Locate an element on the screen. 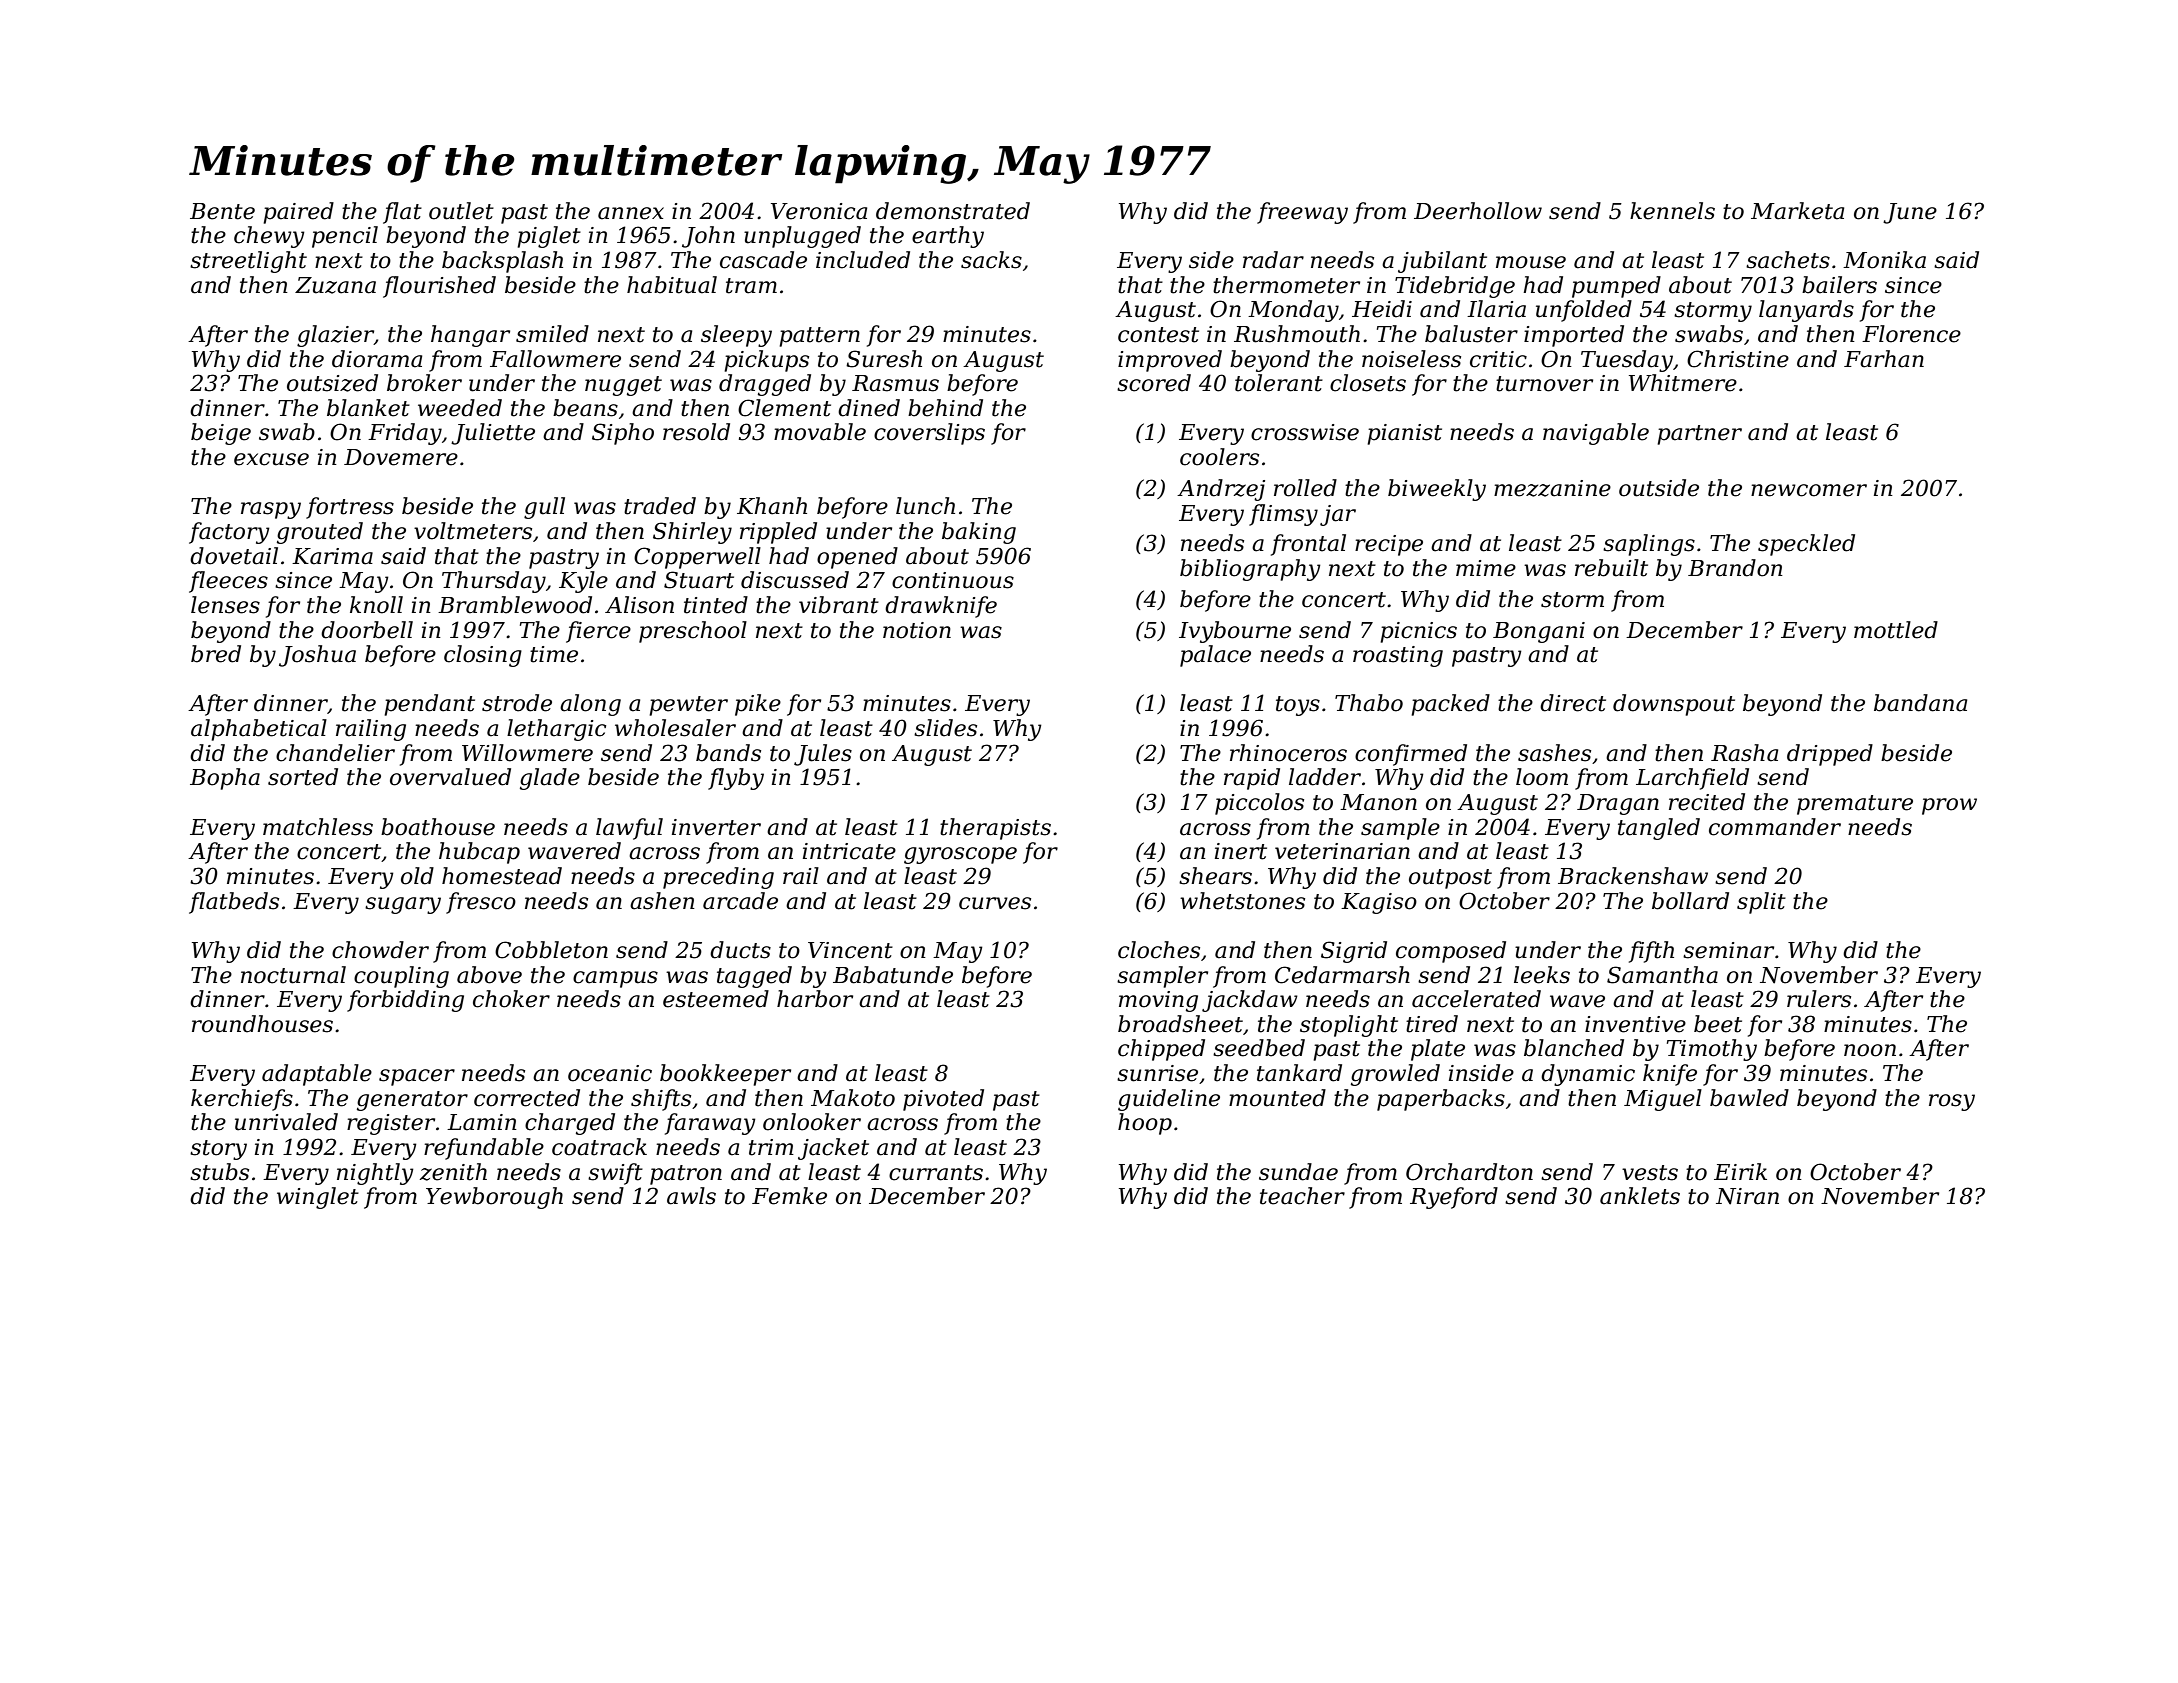  patron is located at coordinates (686, 1175).
